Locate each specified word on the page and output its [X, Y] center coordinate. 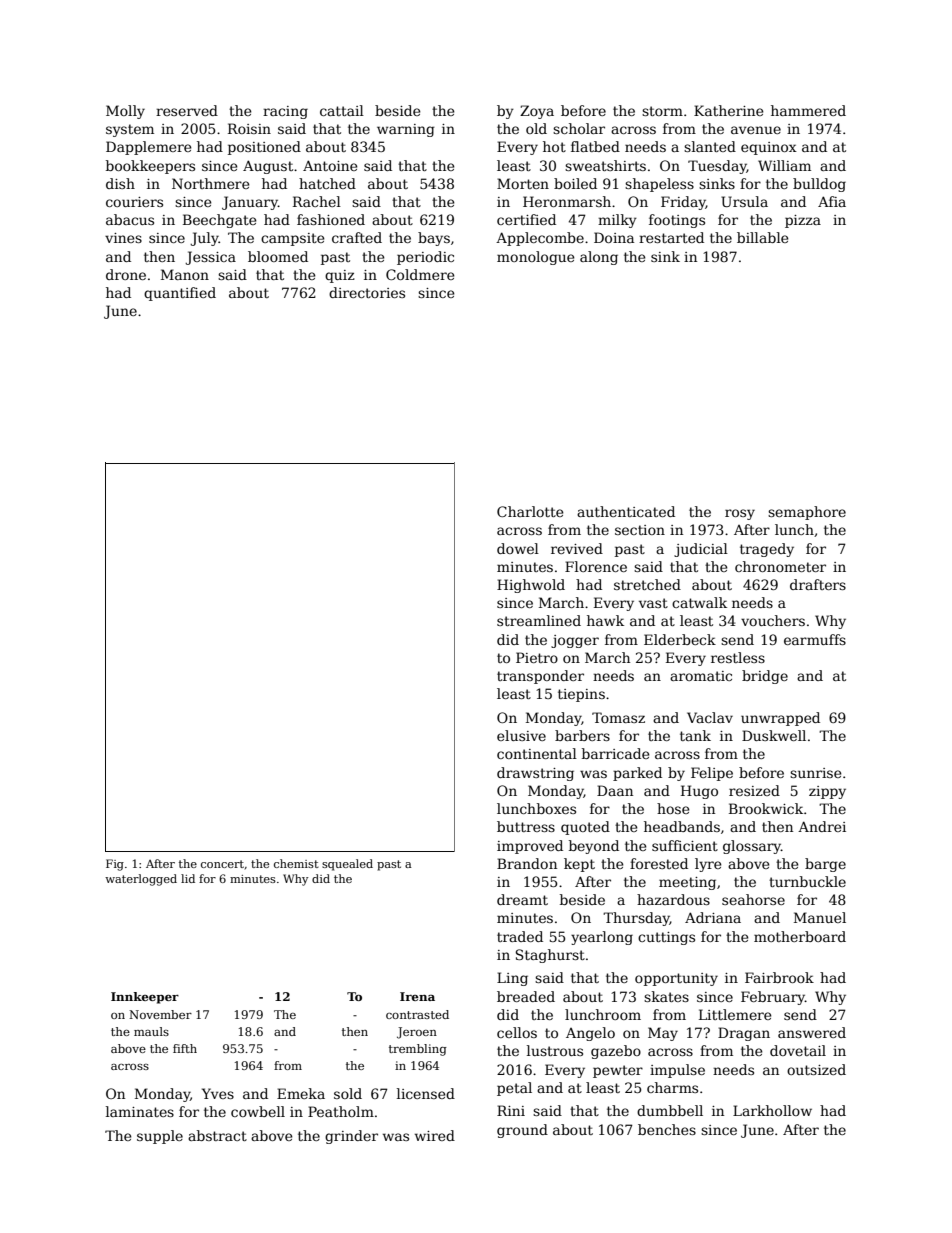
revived [577, 548]
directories [367, 292]
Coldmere [420, 274]
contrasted [417, 1014]
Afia [832, 201]
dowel [518, 548]
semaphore [807, 513]
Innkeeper [145, 998]
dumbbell [670, 1110]
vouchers [773, 620]
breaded [526, 996]
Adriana [713, 917]
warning [406, 130]
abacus [130, 219]
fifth [185, 1048]
